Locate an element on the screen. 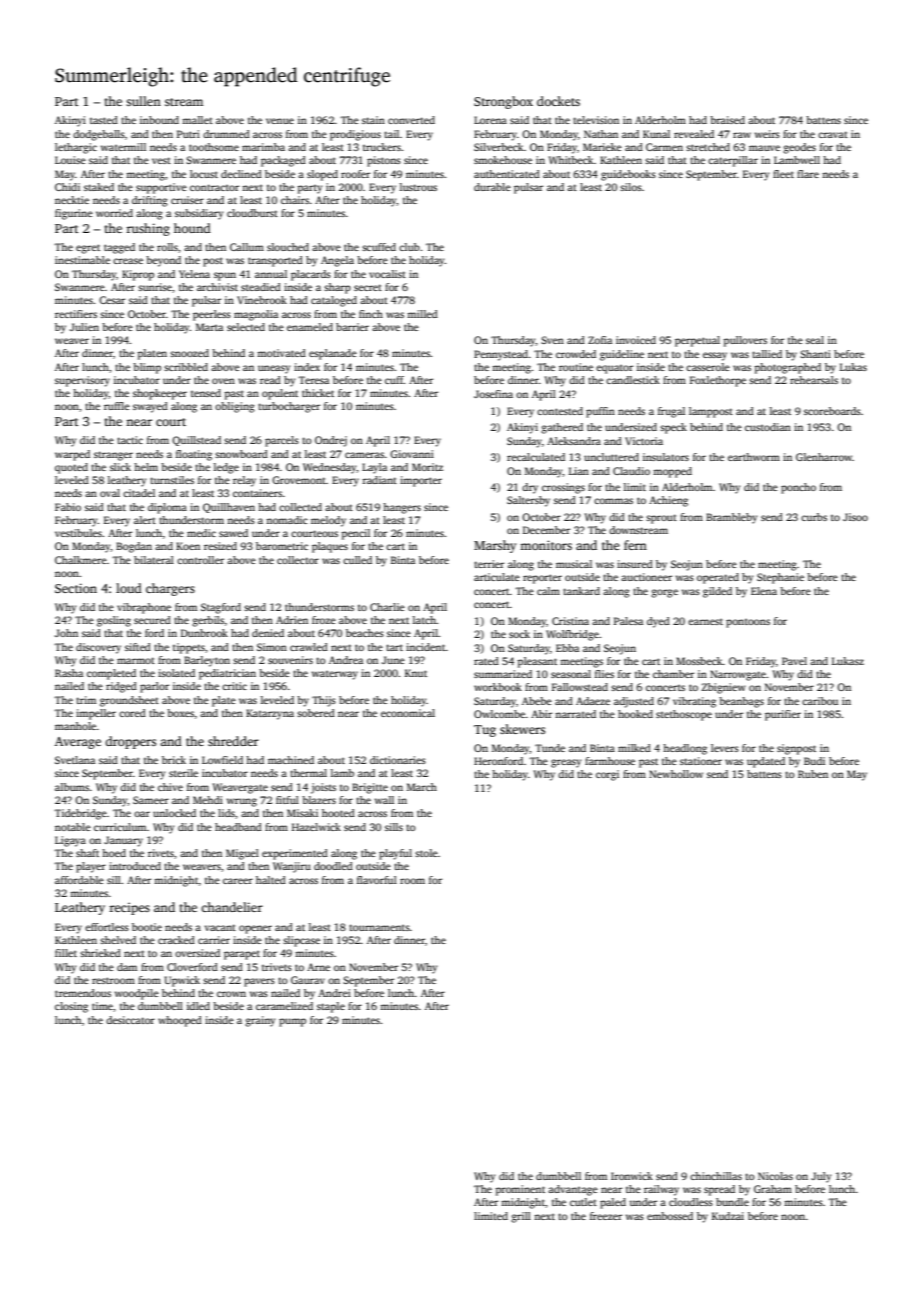  Ondrej is located at coordinates (331, 441).
